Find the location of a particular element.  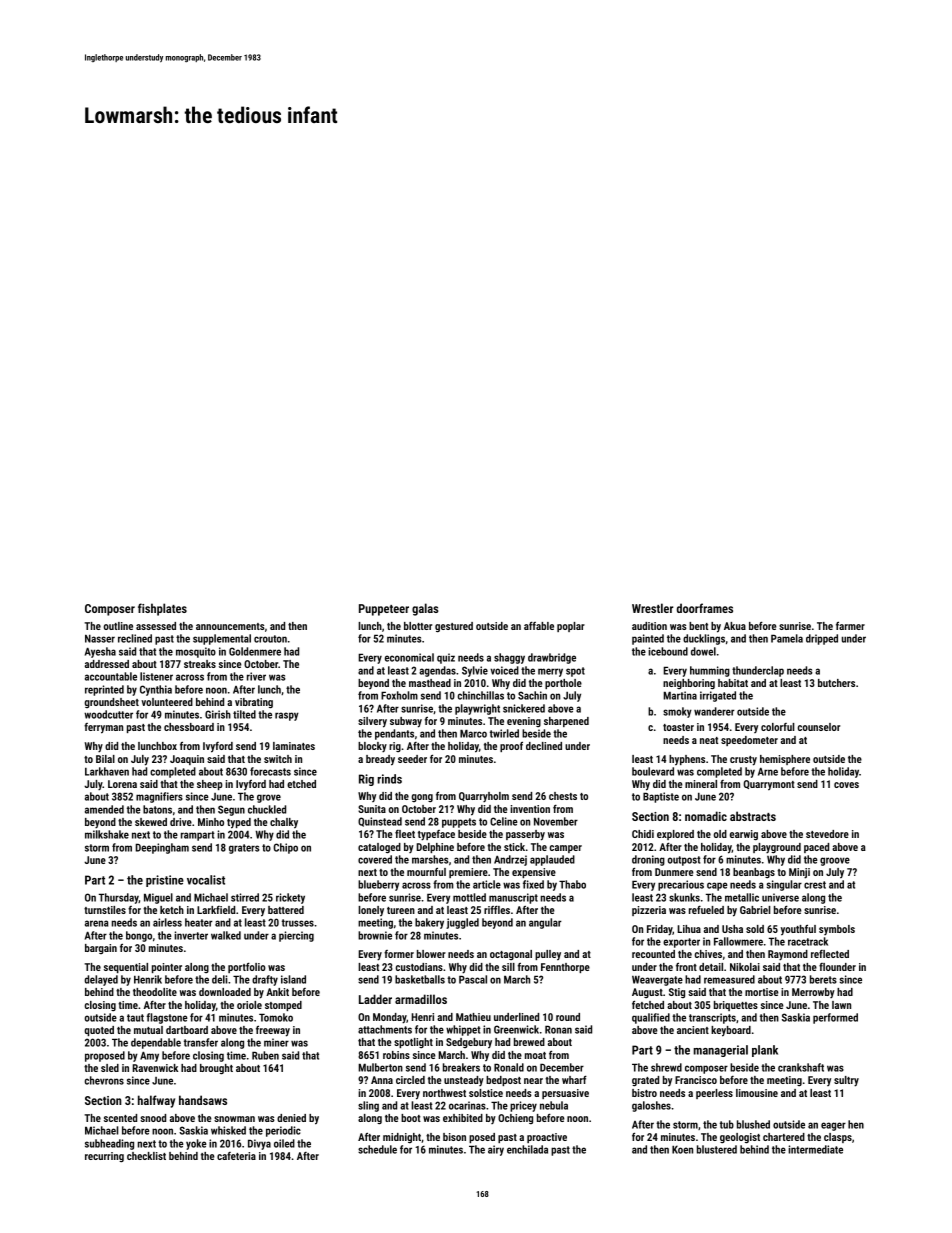

sultry is located at coordinates (846, 1081).
